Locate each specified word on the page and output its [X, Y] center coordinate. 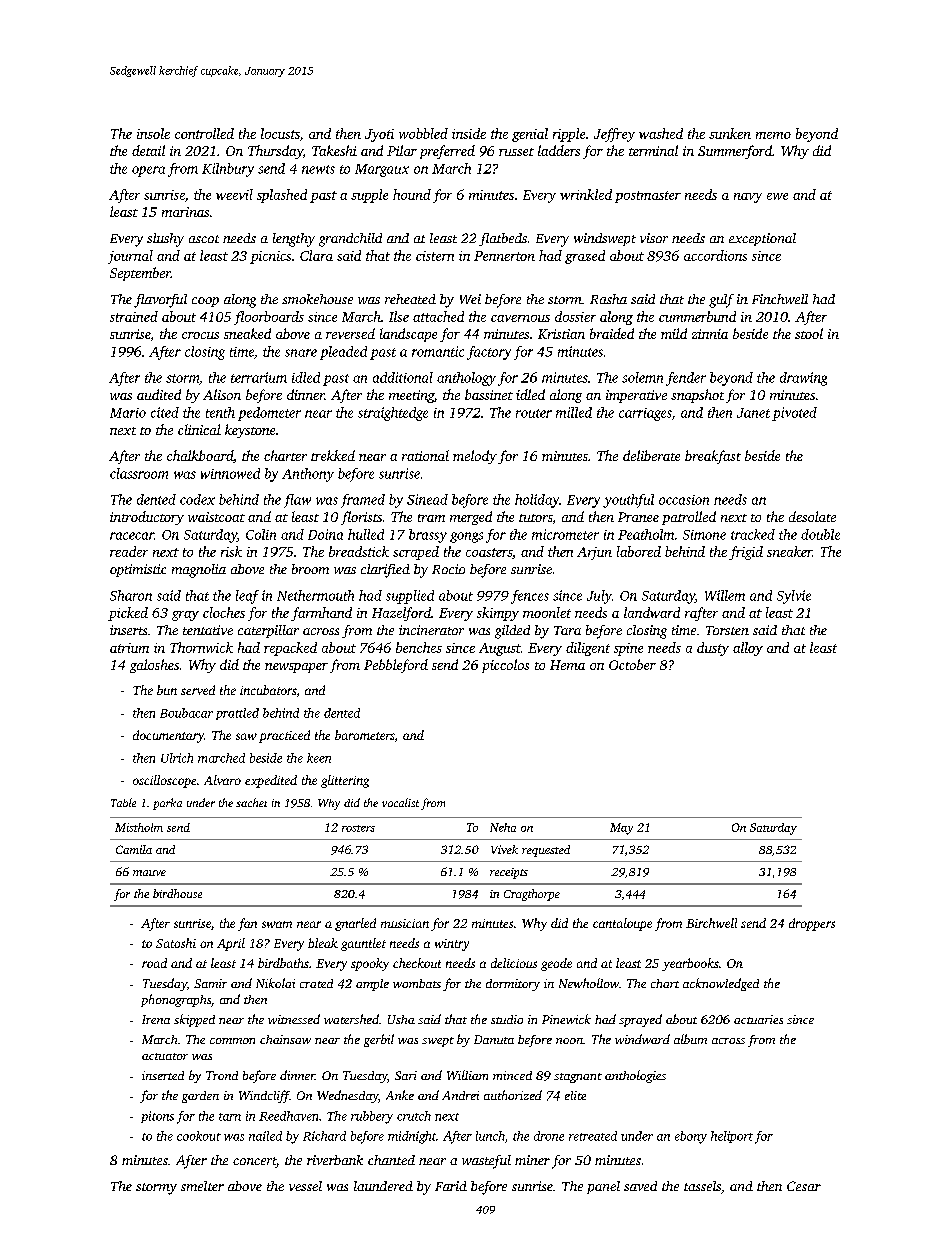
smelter [202, 1186]
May [621, 829]
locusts [280, 133]
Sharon [131, 595]
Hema [567, 665]
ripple [569, 135]
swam [277, 924]
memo [773, 135]
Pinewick [566, 1019]
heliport [732, 1137]
